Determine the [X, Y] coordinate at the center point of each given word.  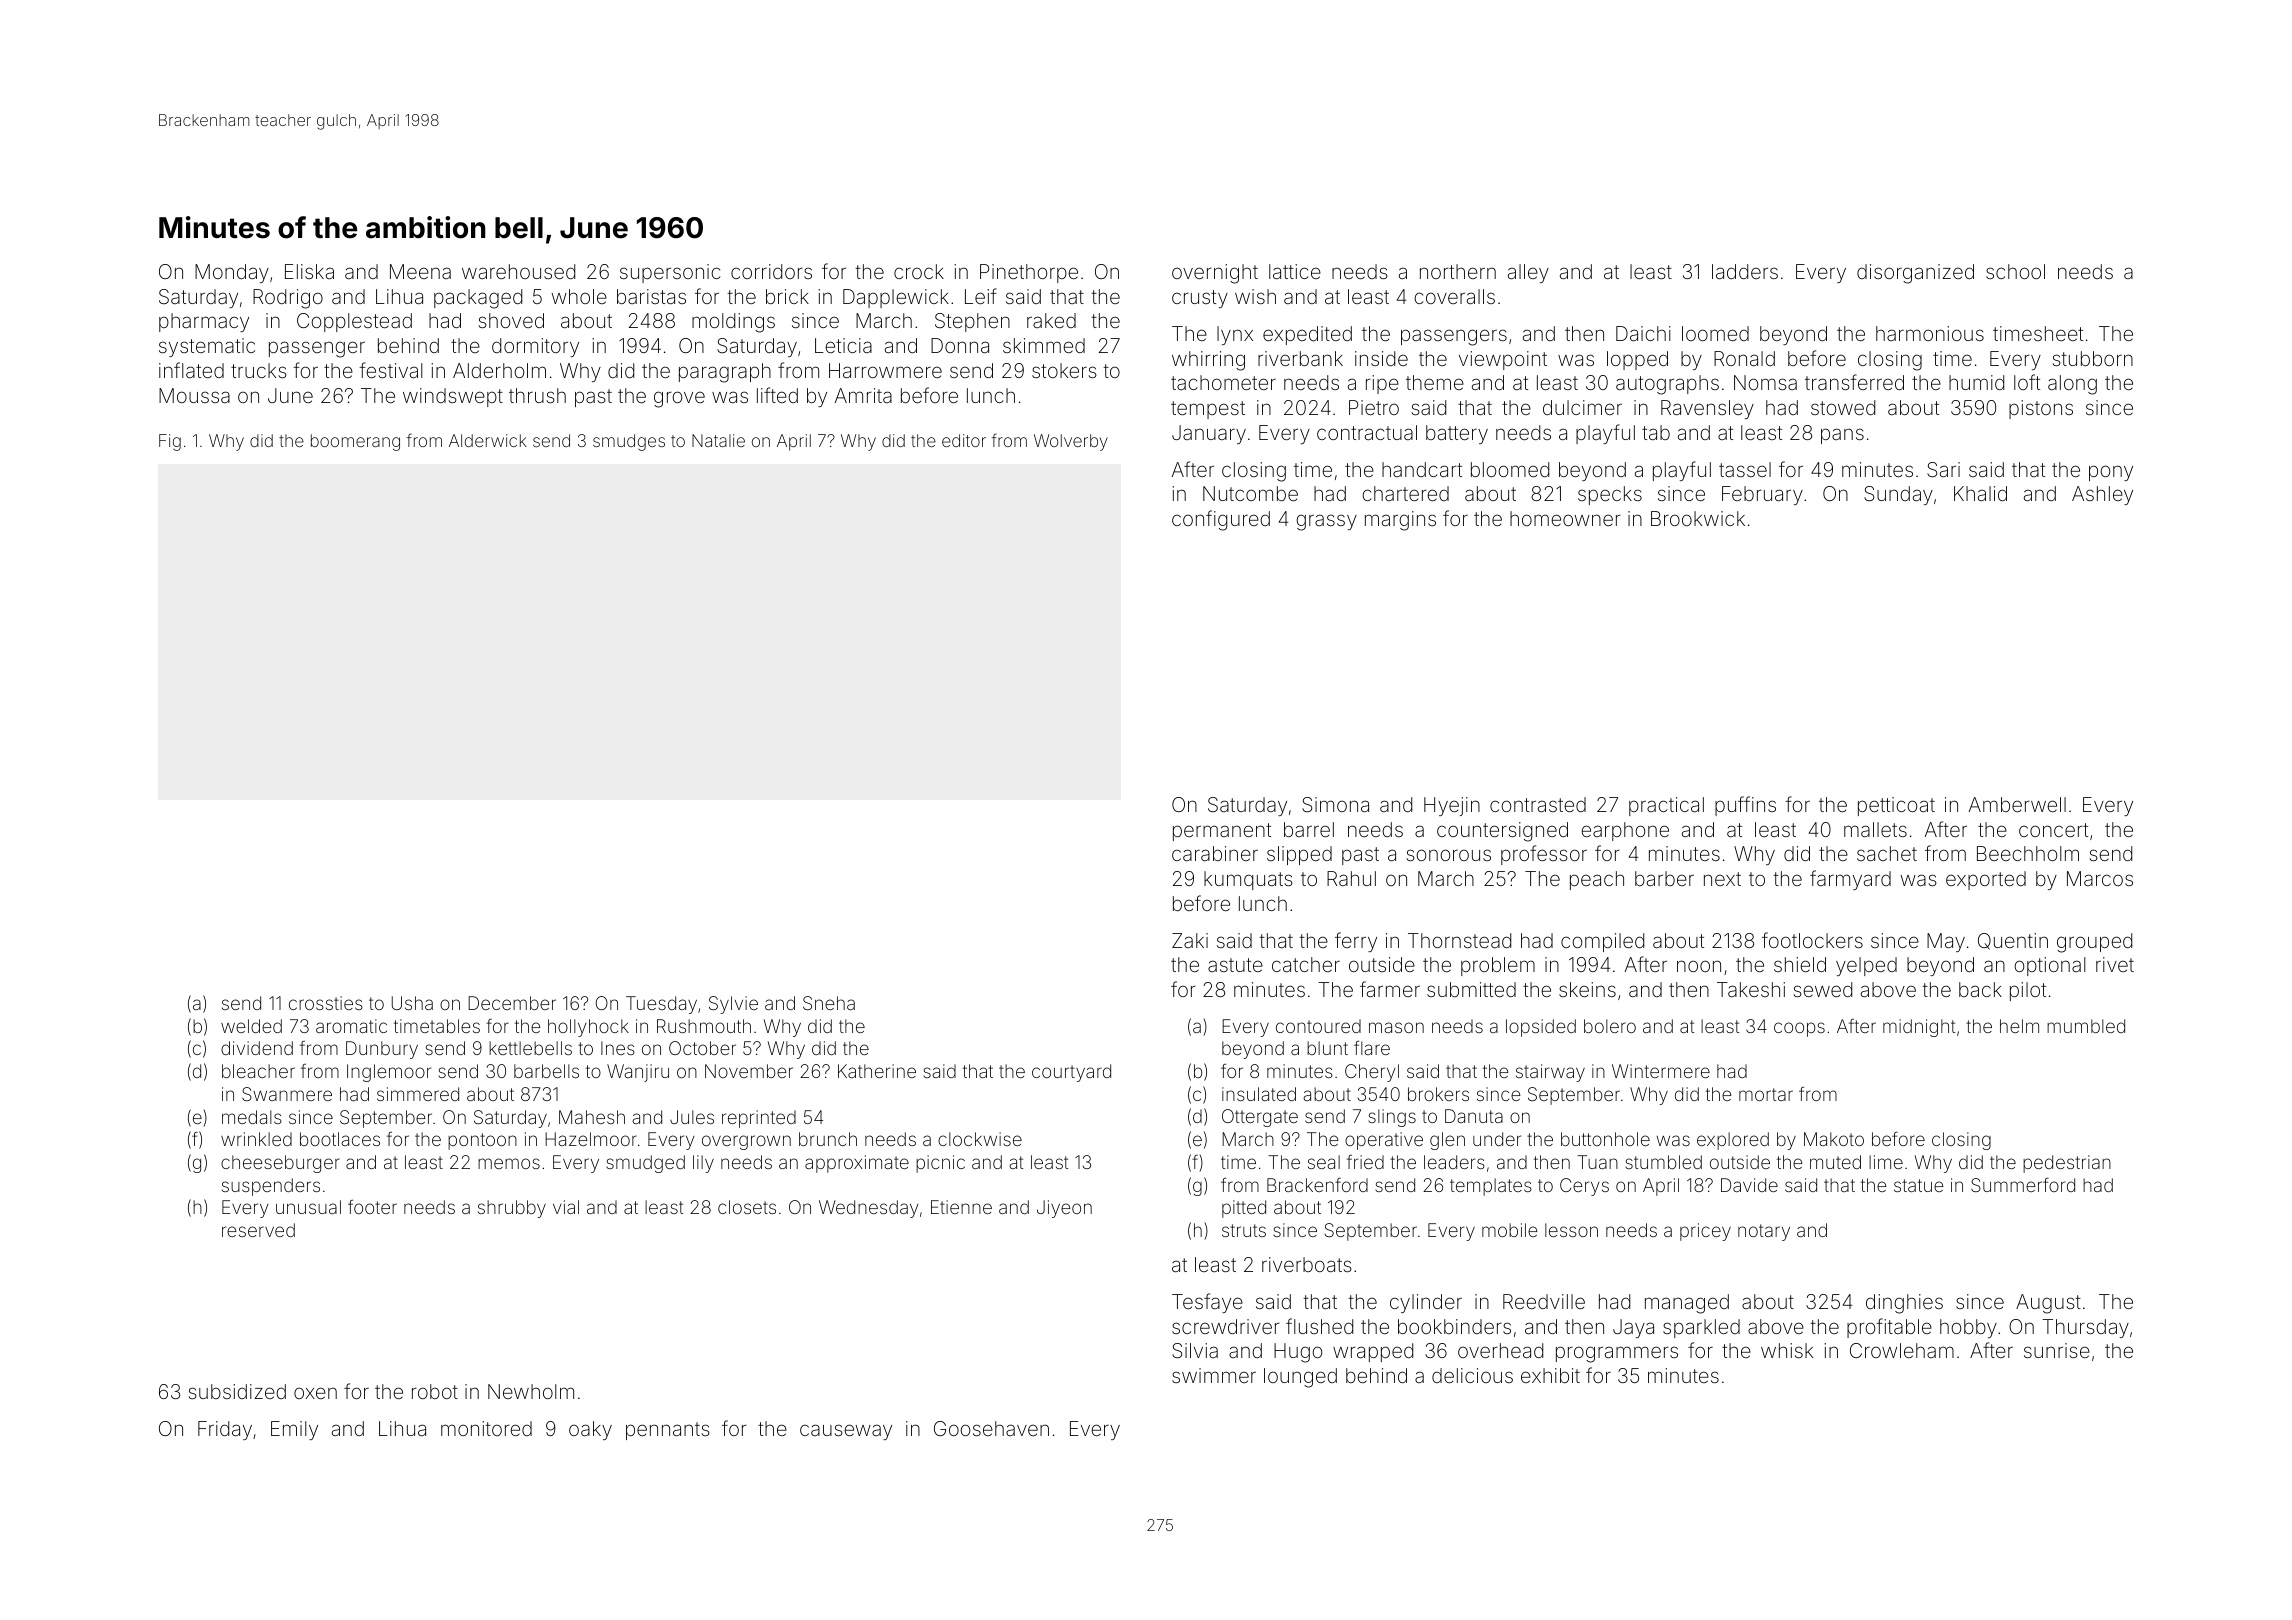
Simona [1335, 804]
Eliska [309, 271]
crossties [326, 1003]
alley [1528, 273]
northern [1458, 271]
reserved [258, 1230]
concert [2053, 830]
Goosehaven [991, 1428]
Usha [412, 1003]
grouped [2094, 943]
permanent [1222, 832]
